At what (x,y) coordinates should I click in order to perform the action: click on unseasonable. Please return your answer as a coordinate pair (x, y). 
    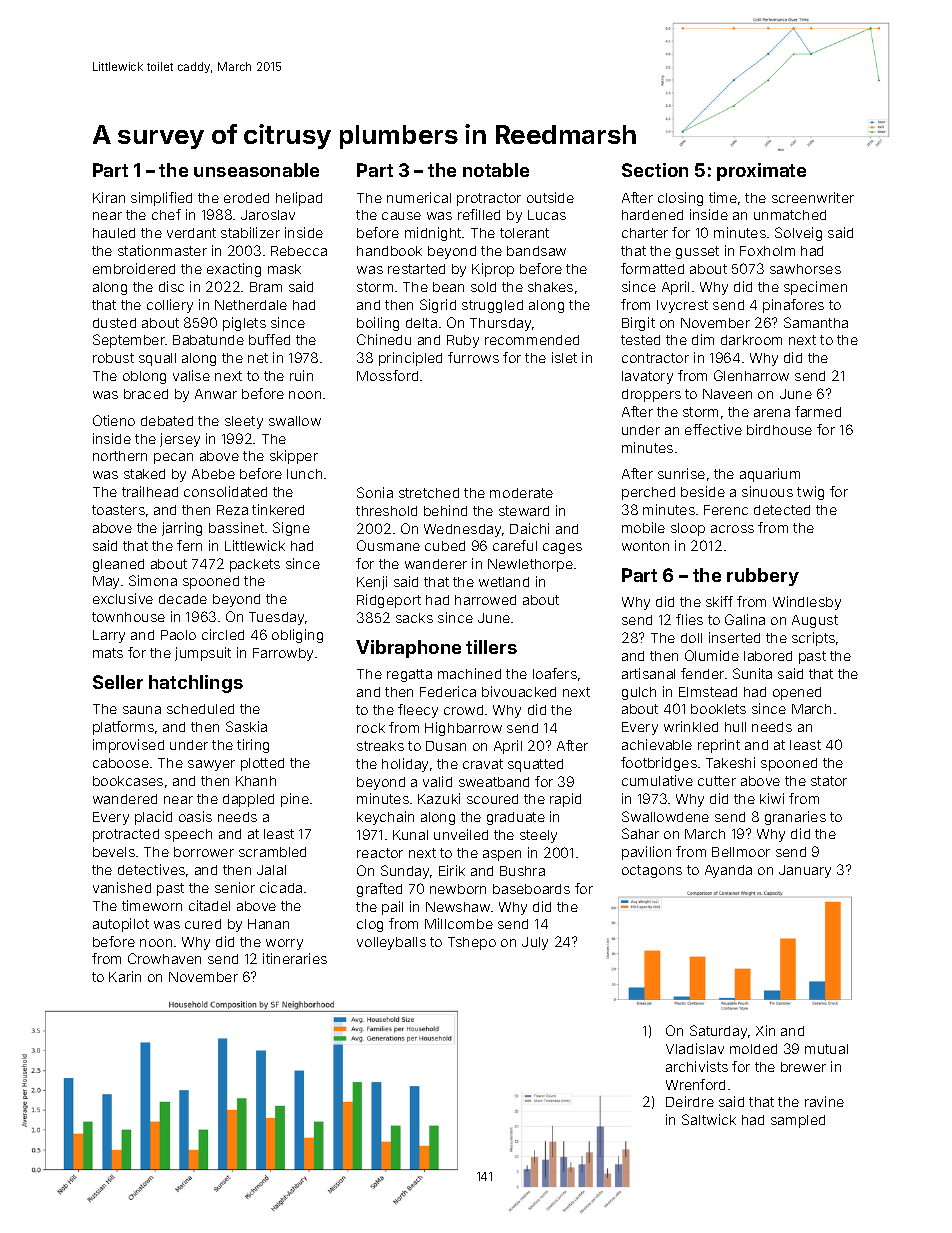
    Looking at the image, I should click on (256, 170).
